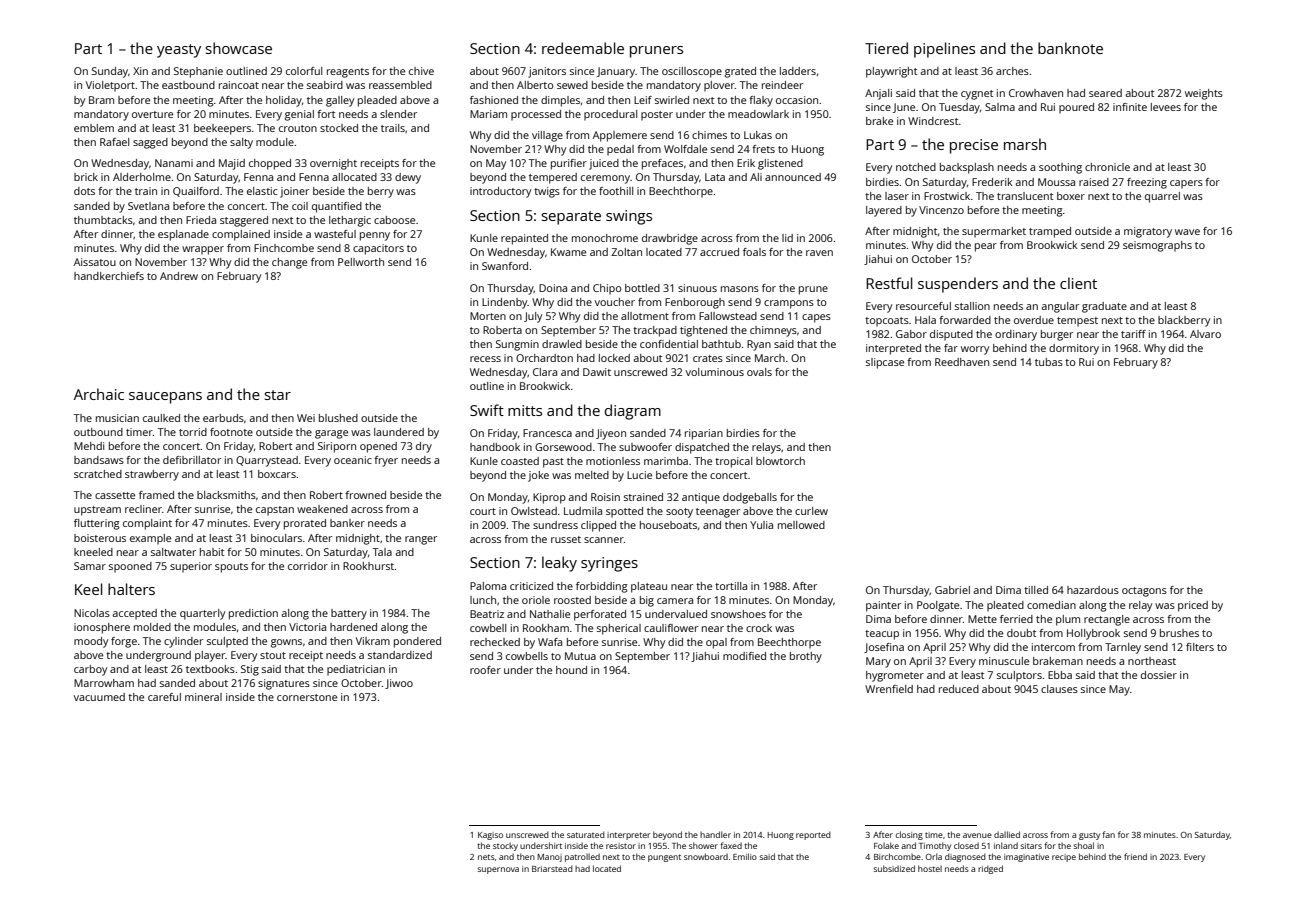 Image resolution: width=1308 pixels, height=924 pixels. What do you see at coordinates (487, 614) in the page?
I see `Beatriz` at bounding box center [487, 614].
